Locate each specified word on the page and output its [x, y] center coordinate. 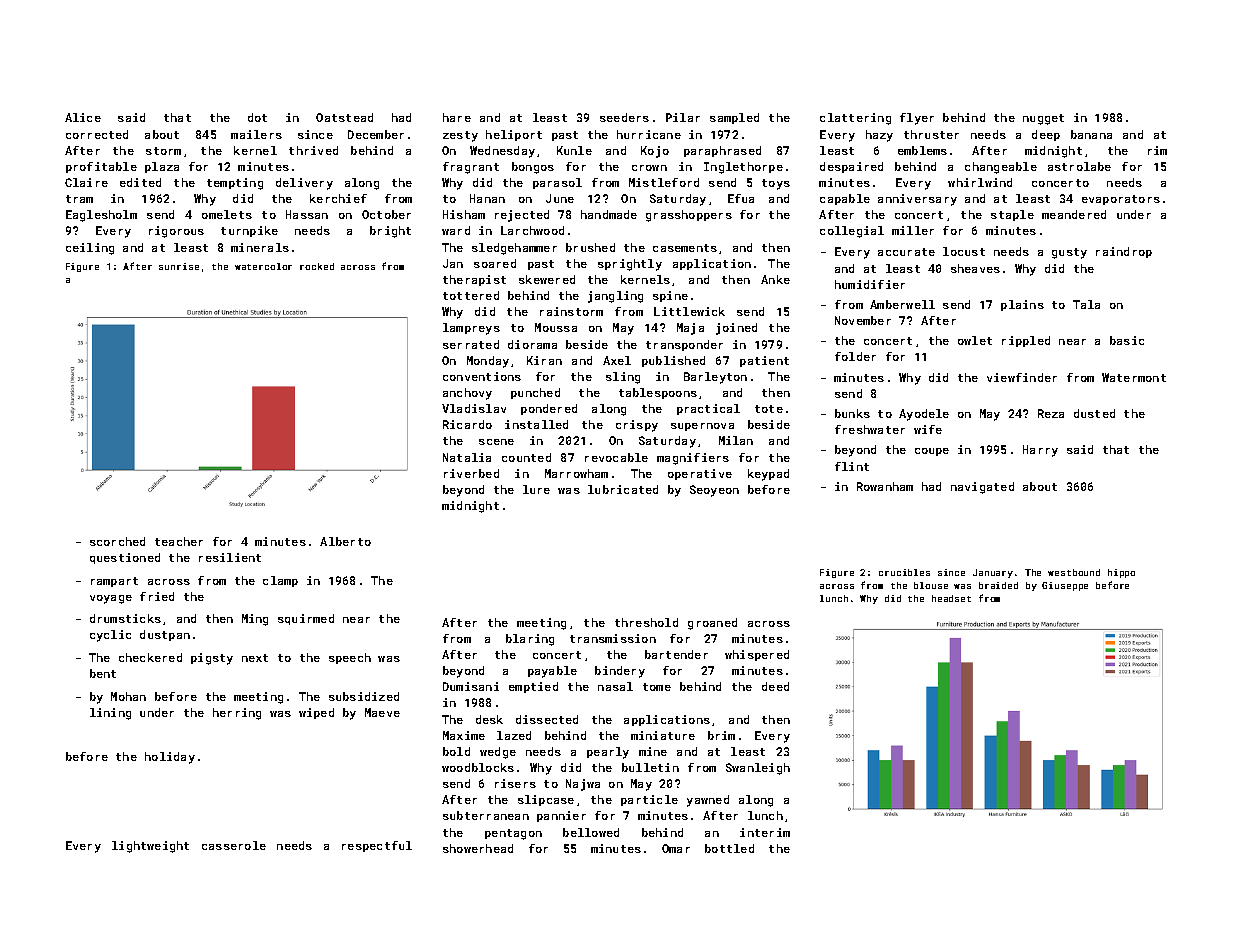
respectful [377, 846]
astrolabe [1079, 166]
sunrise [179, 266]
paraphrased [722, 151]
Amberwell [902, 304]
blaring [530, 640]
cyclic [110, 636]
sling [623, 378]
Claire [86, 182]
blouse [931, 585]
